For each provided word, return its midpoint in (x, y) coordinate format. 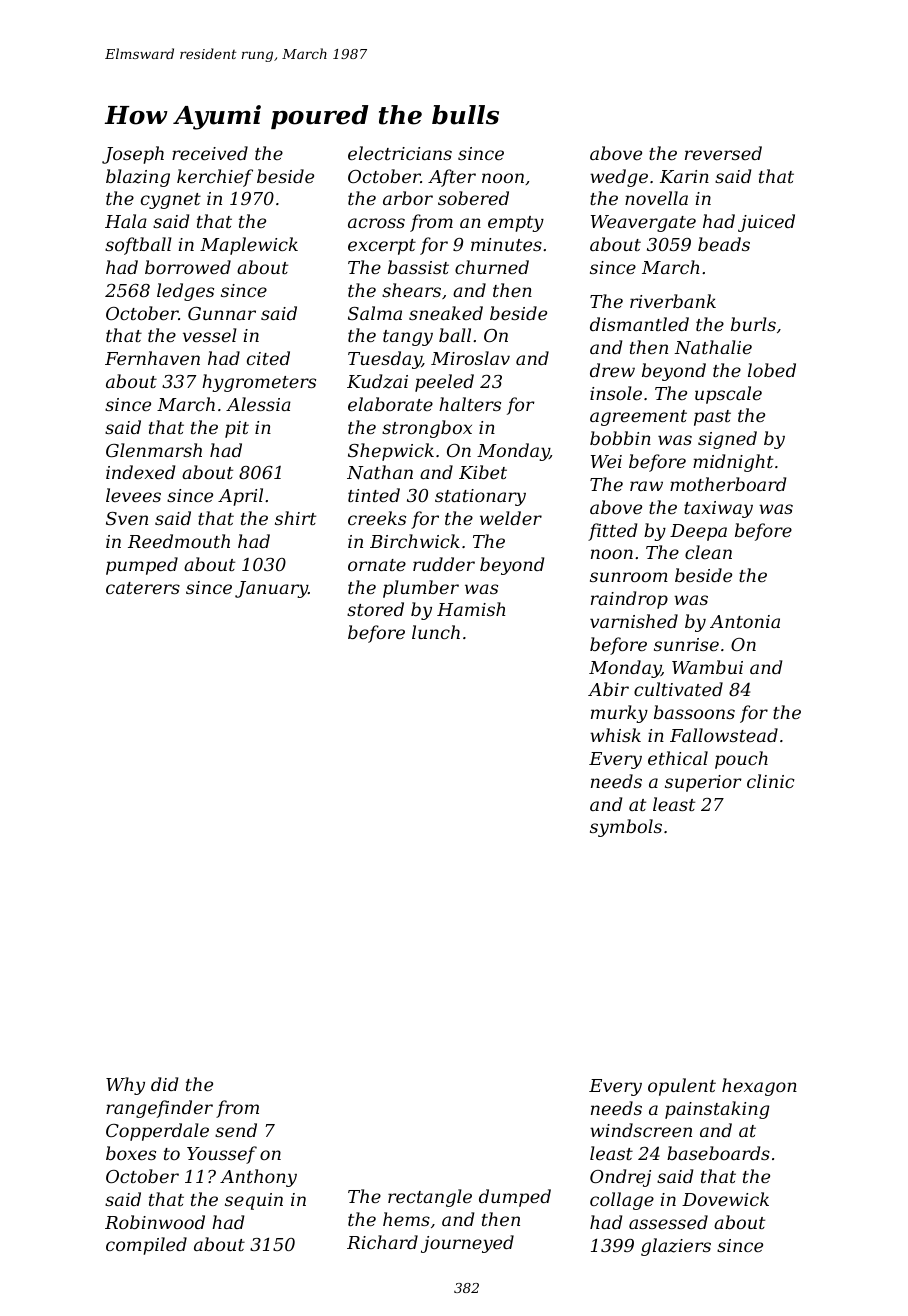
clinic (771, 781)
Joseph (133, 155)
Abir (608, 689)
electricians (400, 153)
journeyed (467, 1244)
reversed (723, 153)
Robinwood (155, 1222)
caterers (143, 588)
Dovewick (725, 1199)
